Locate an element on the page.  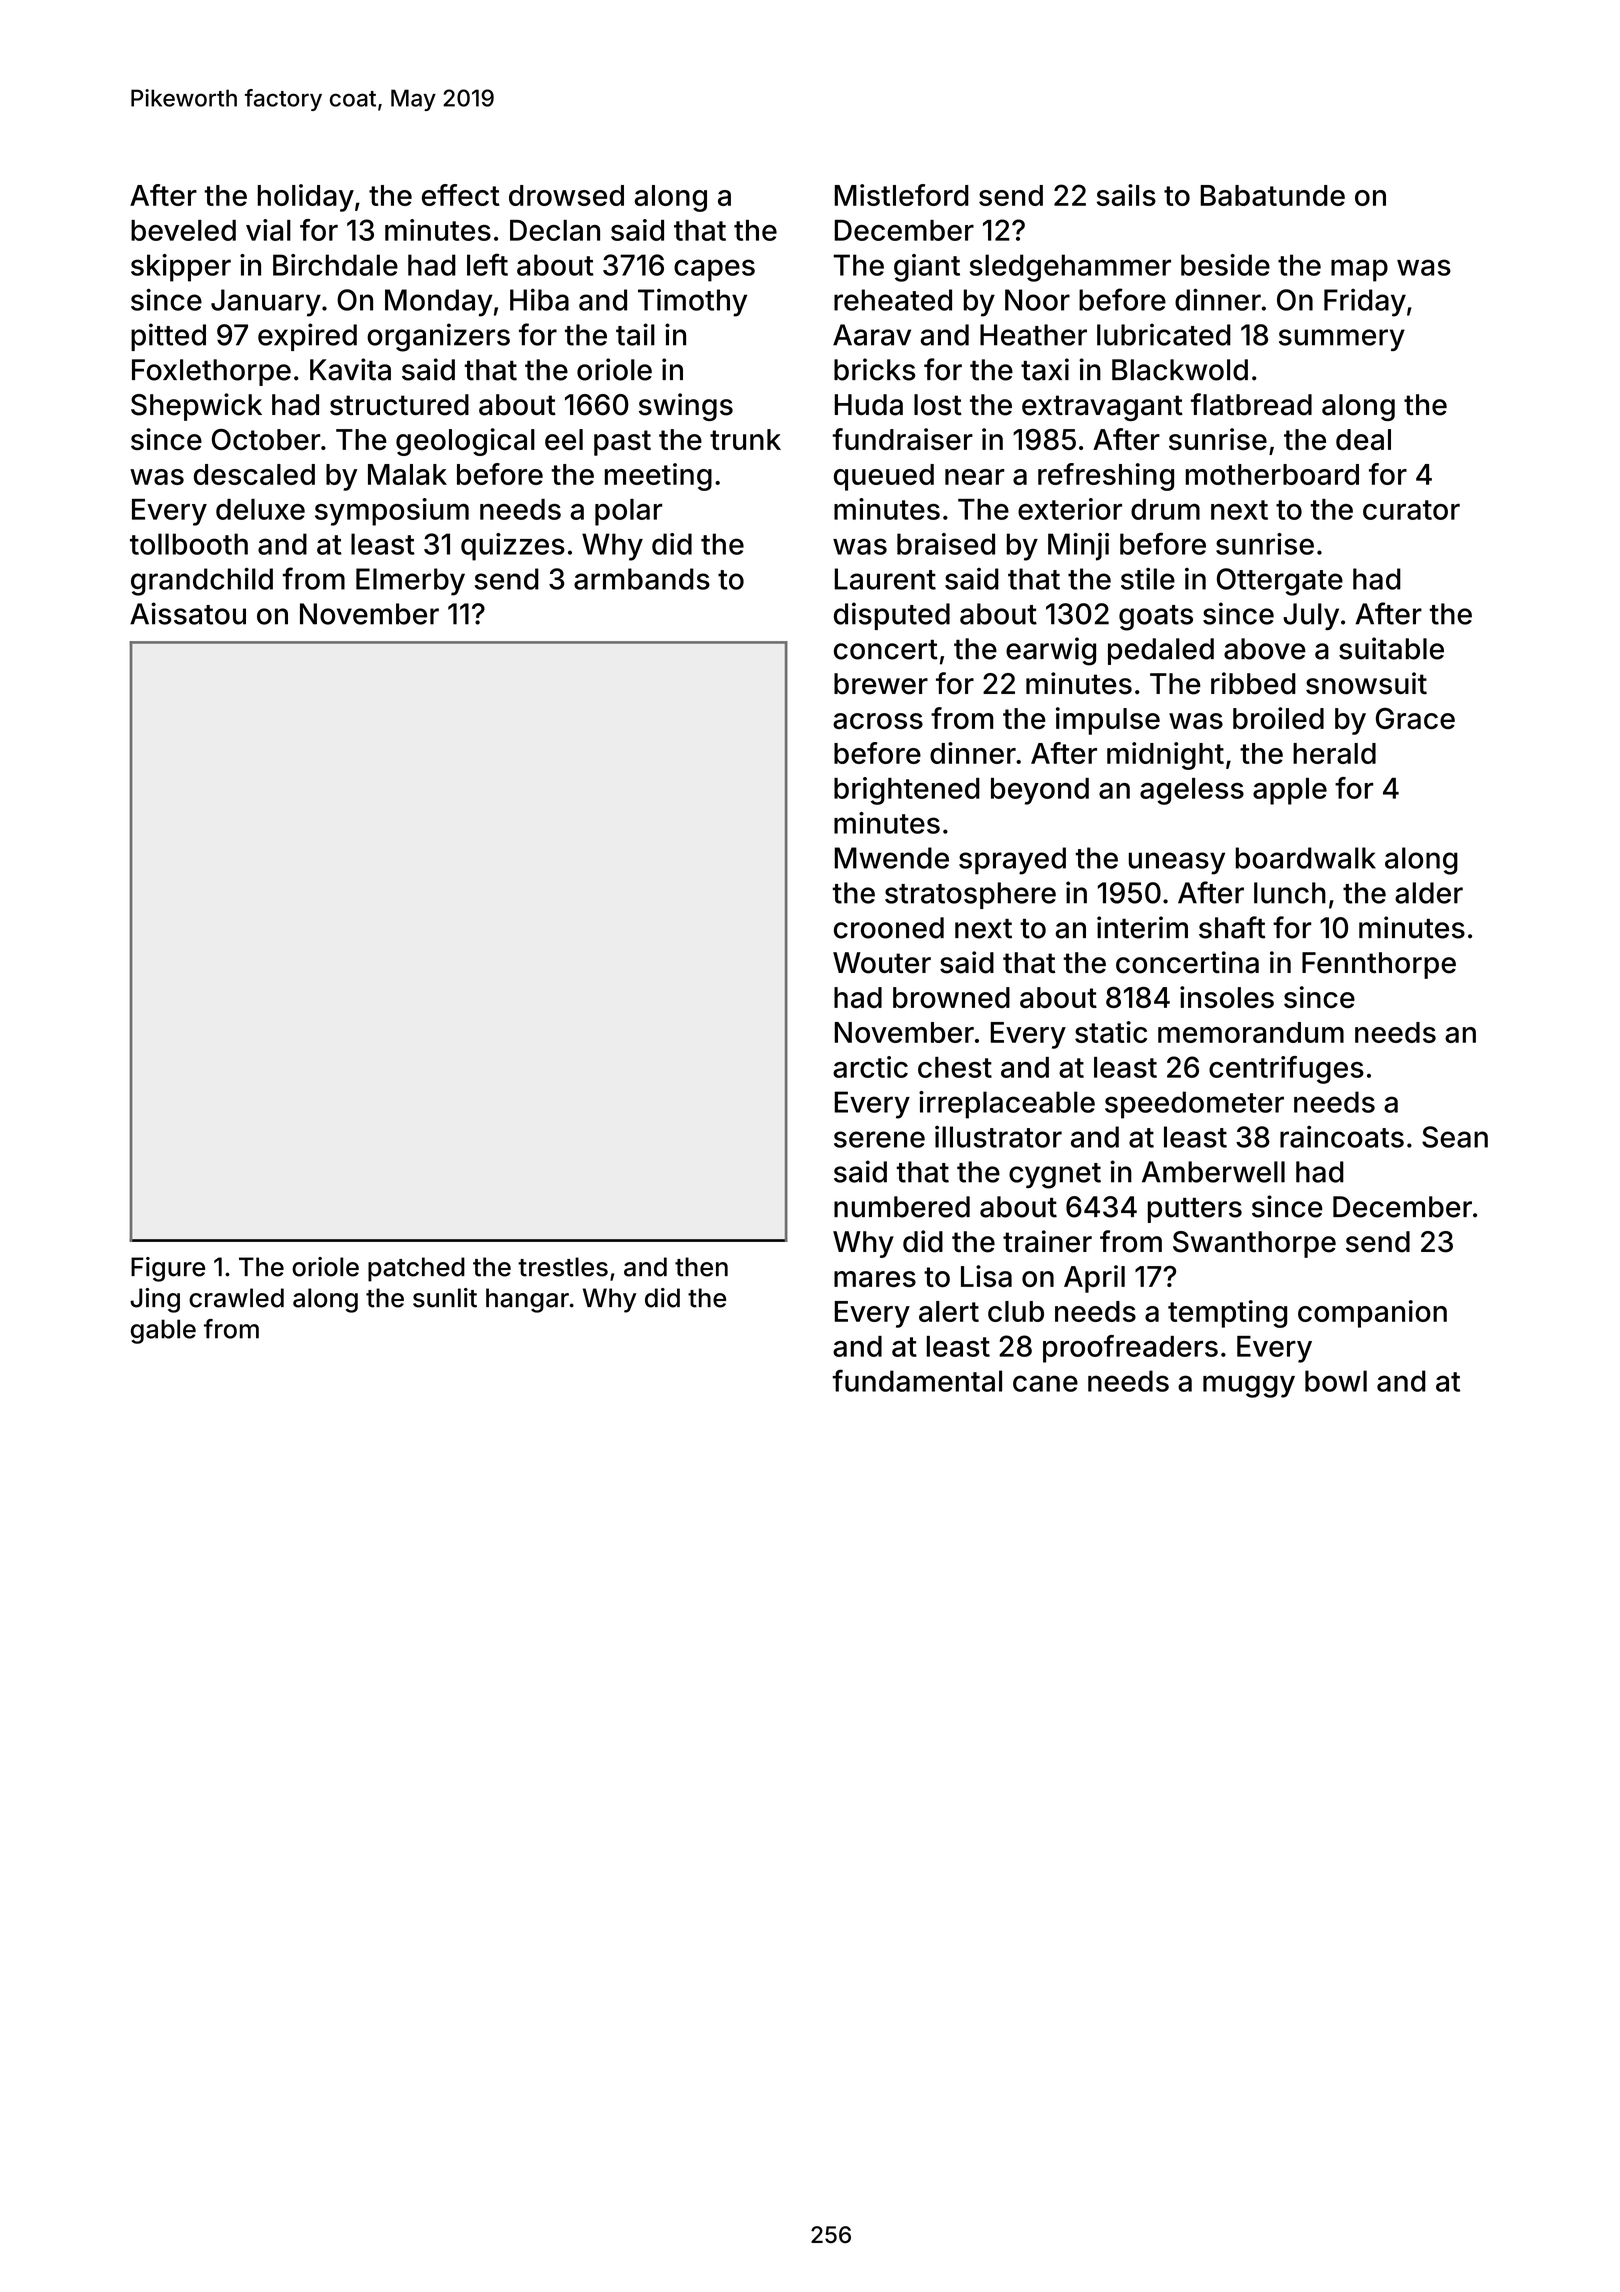
Mwende is located at coordinates (892, 858).
